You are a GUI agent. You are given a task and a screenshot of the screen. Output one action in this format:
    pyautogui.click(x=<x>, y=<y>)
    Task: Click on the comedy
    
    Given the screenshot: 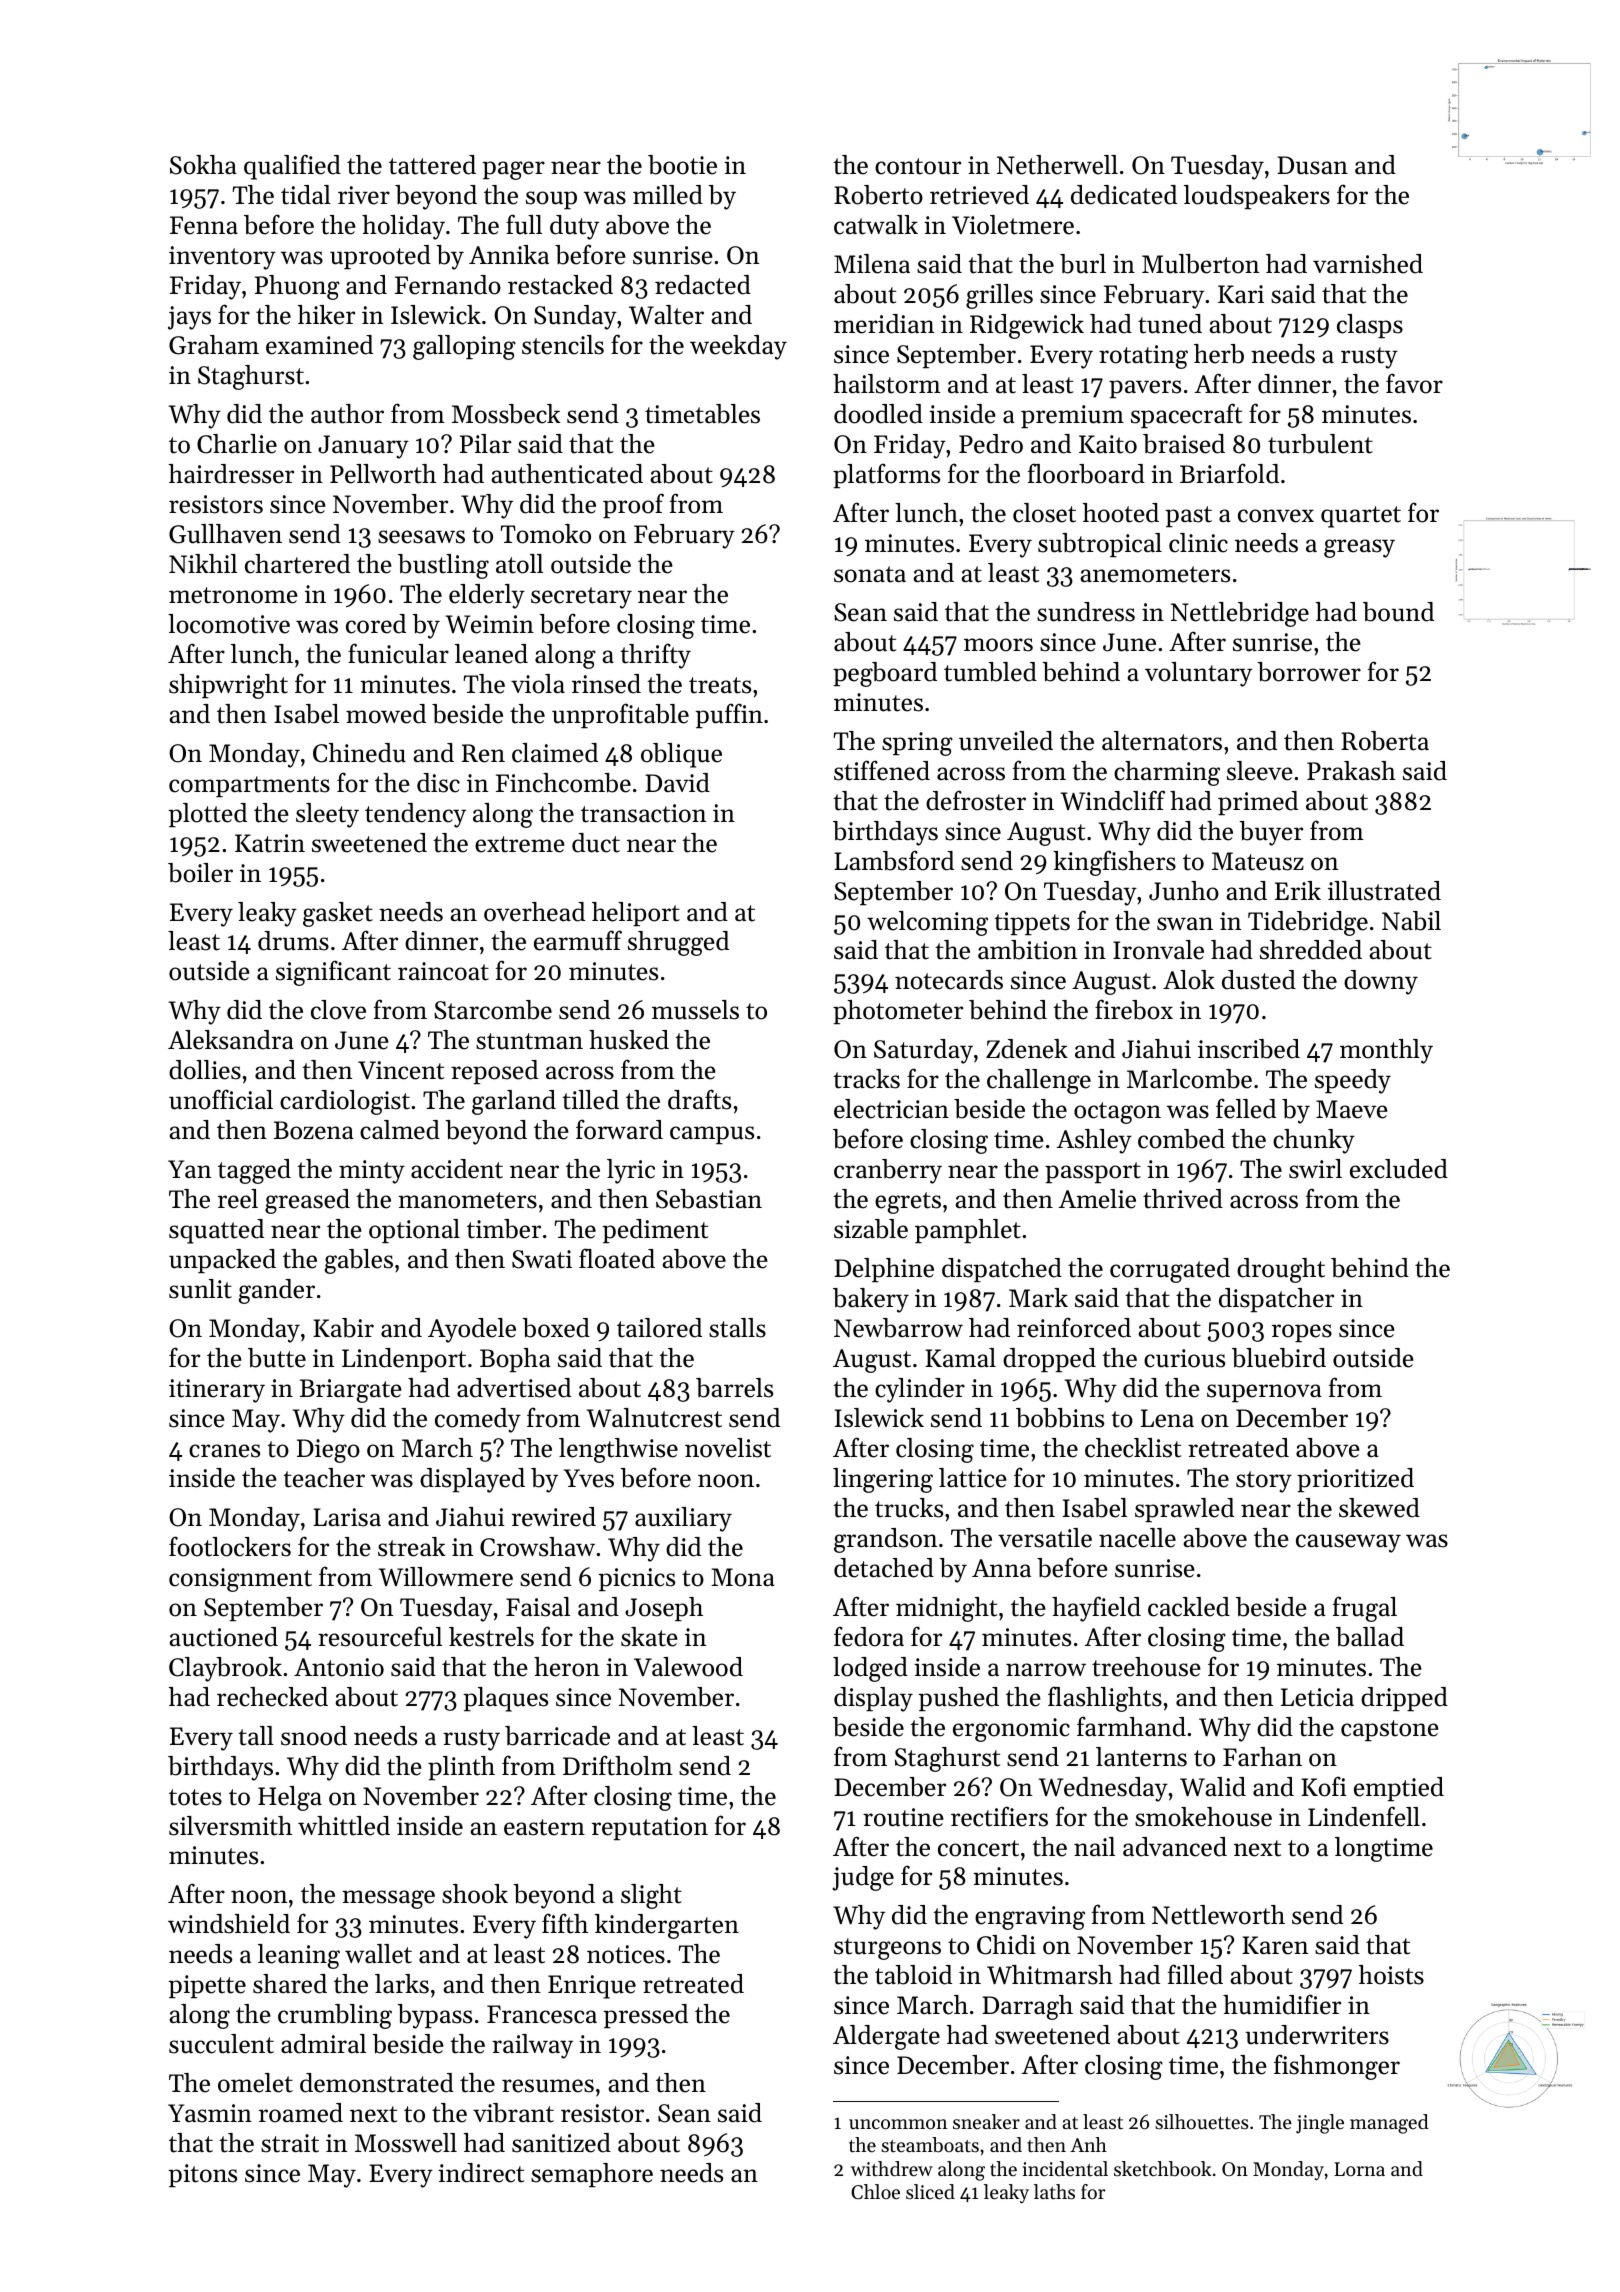 What is the action you would take?
    pyautogui.click(x=478, y=1420)
